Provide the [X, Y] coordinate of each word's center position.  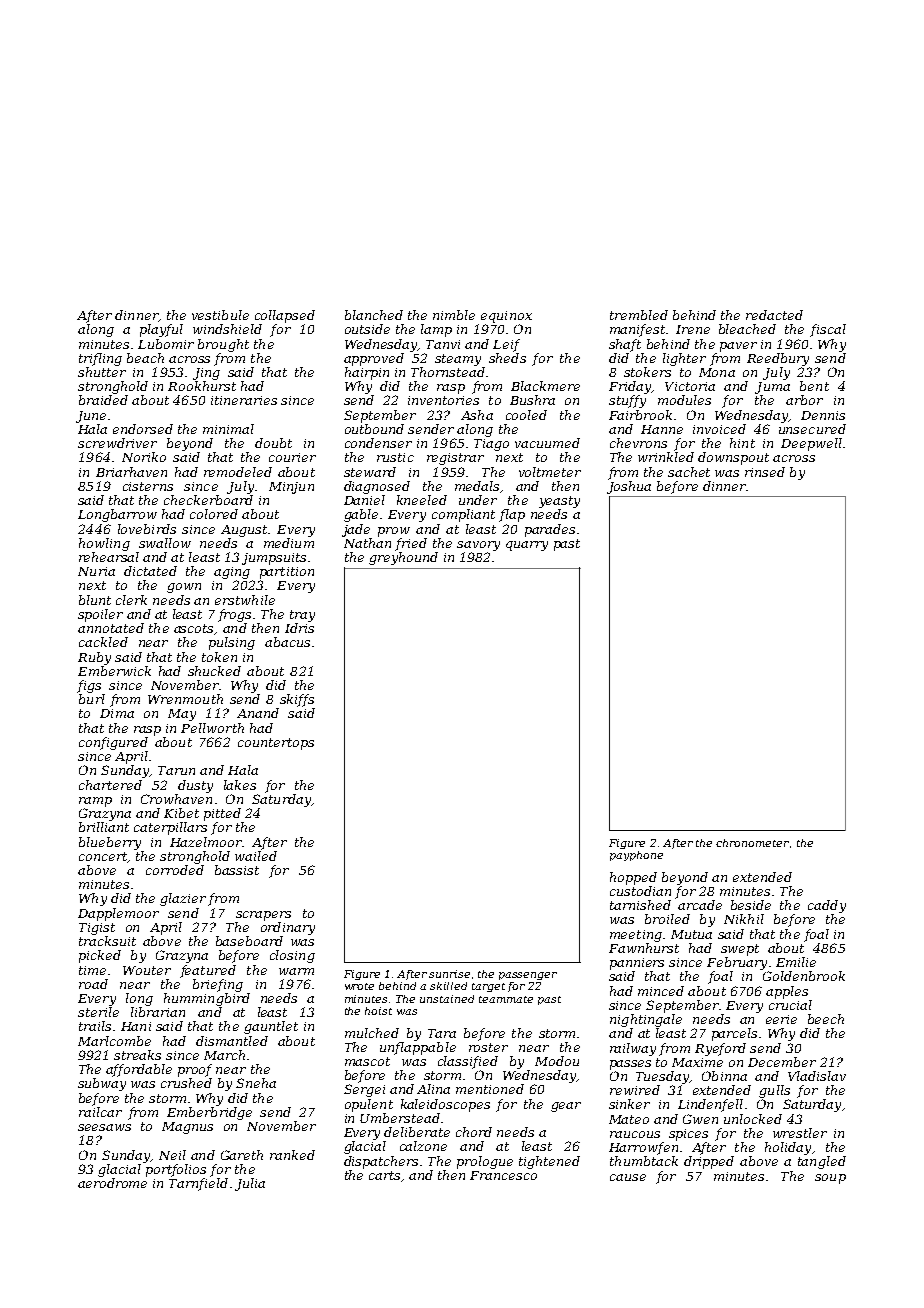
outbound [374, 429]
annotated [111, 628]
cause [628, 1177]
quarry [527, 546]
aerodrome [112, 1183]
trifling [100, 359]
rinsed [765, 472]
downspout [733, 458]
